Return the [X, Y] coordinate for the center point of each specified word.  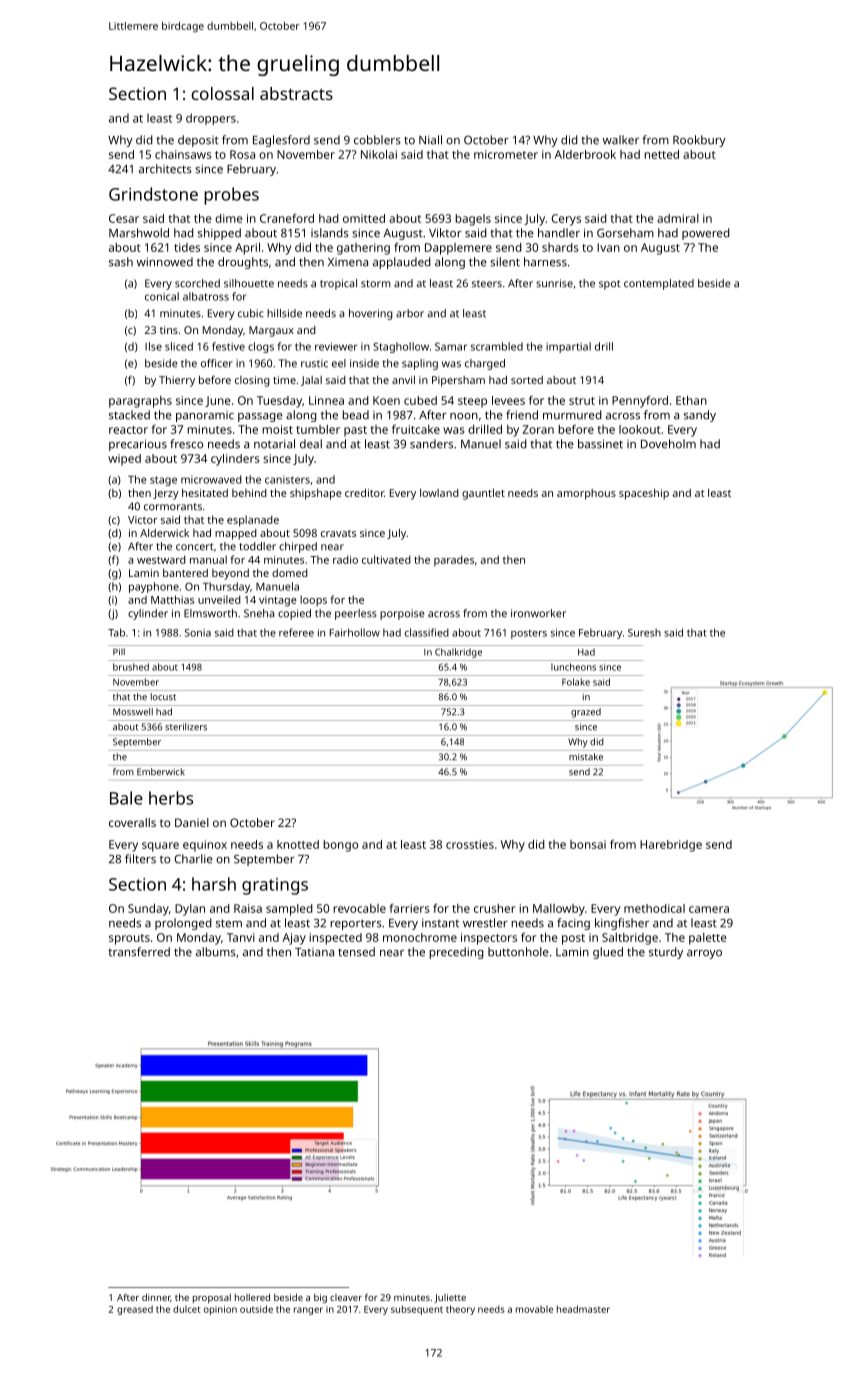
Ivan [608, 247]
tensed [356, 952]
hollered [252, 1297]
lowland [439, 493]
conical [162, 296]
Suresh [644, 632]
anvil [403, 380]
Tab [116, 632]
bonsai [588, 844]
